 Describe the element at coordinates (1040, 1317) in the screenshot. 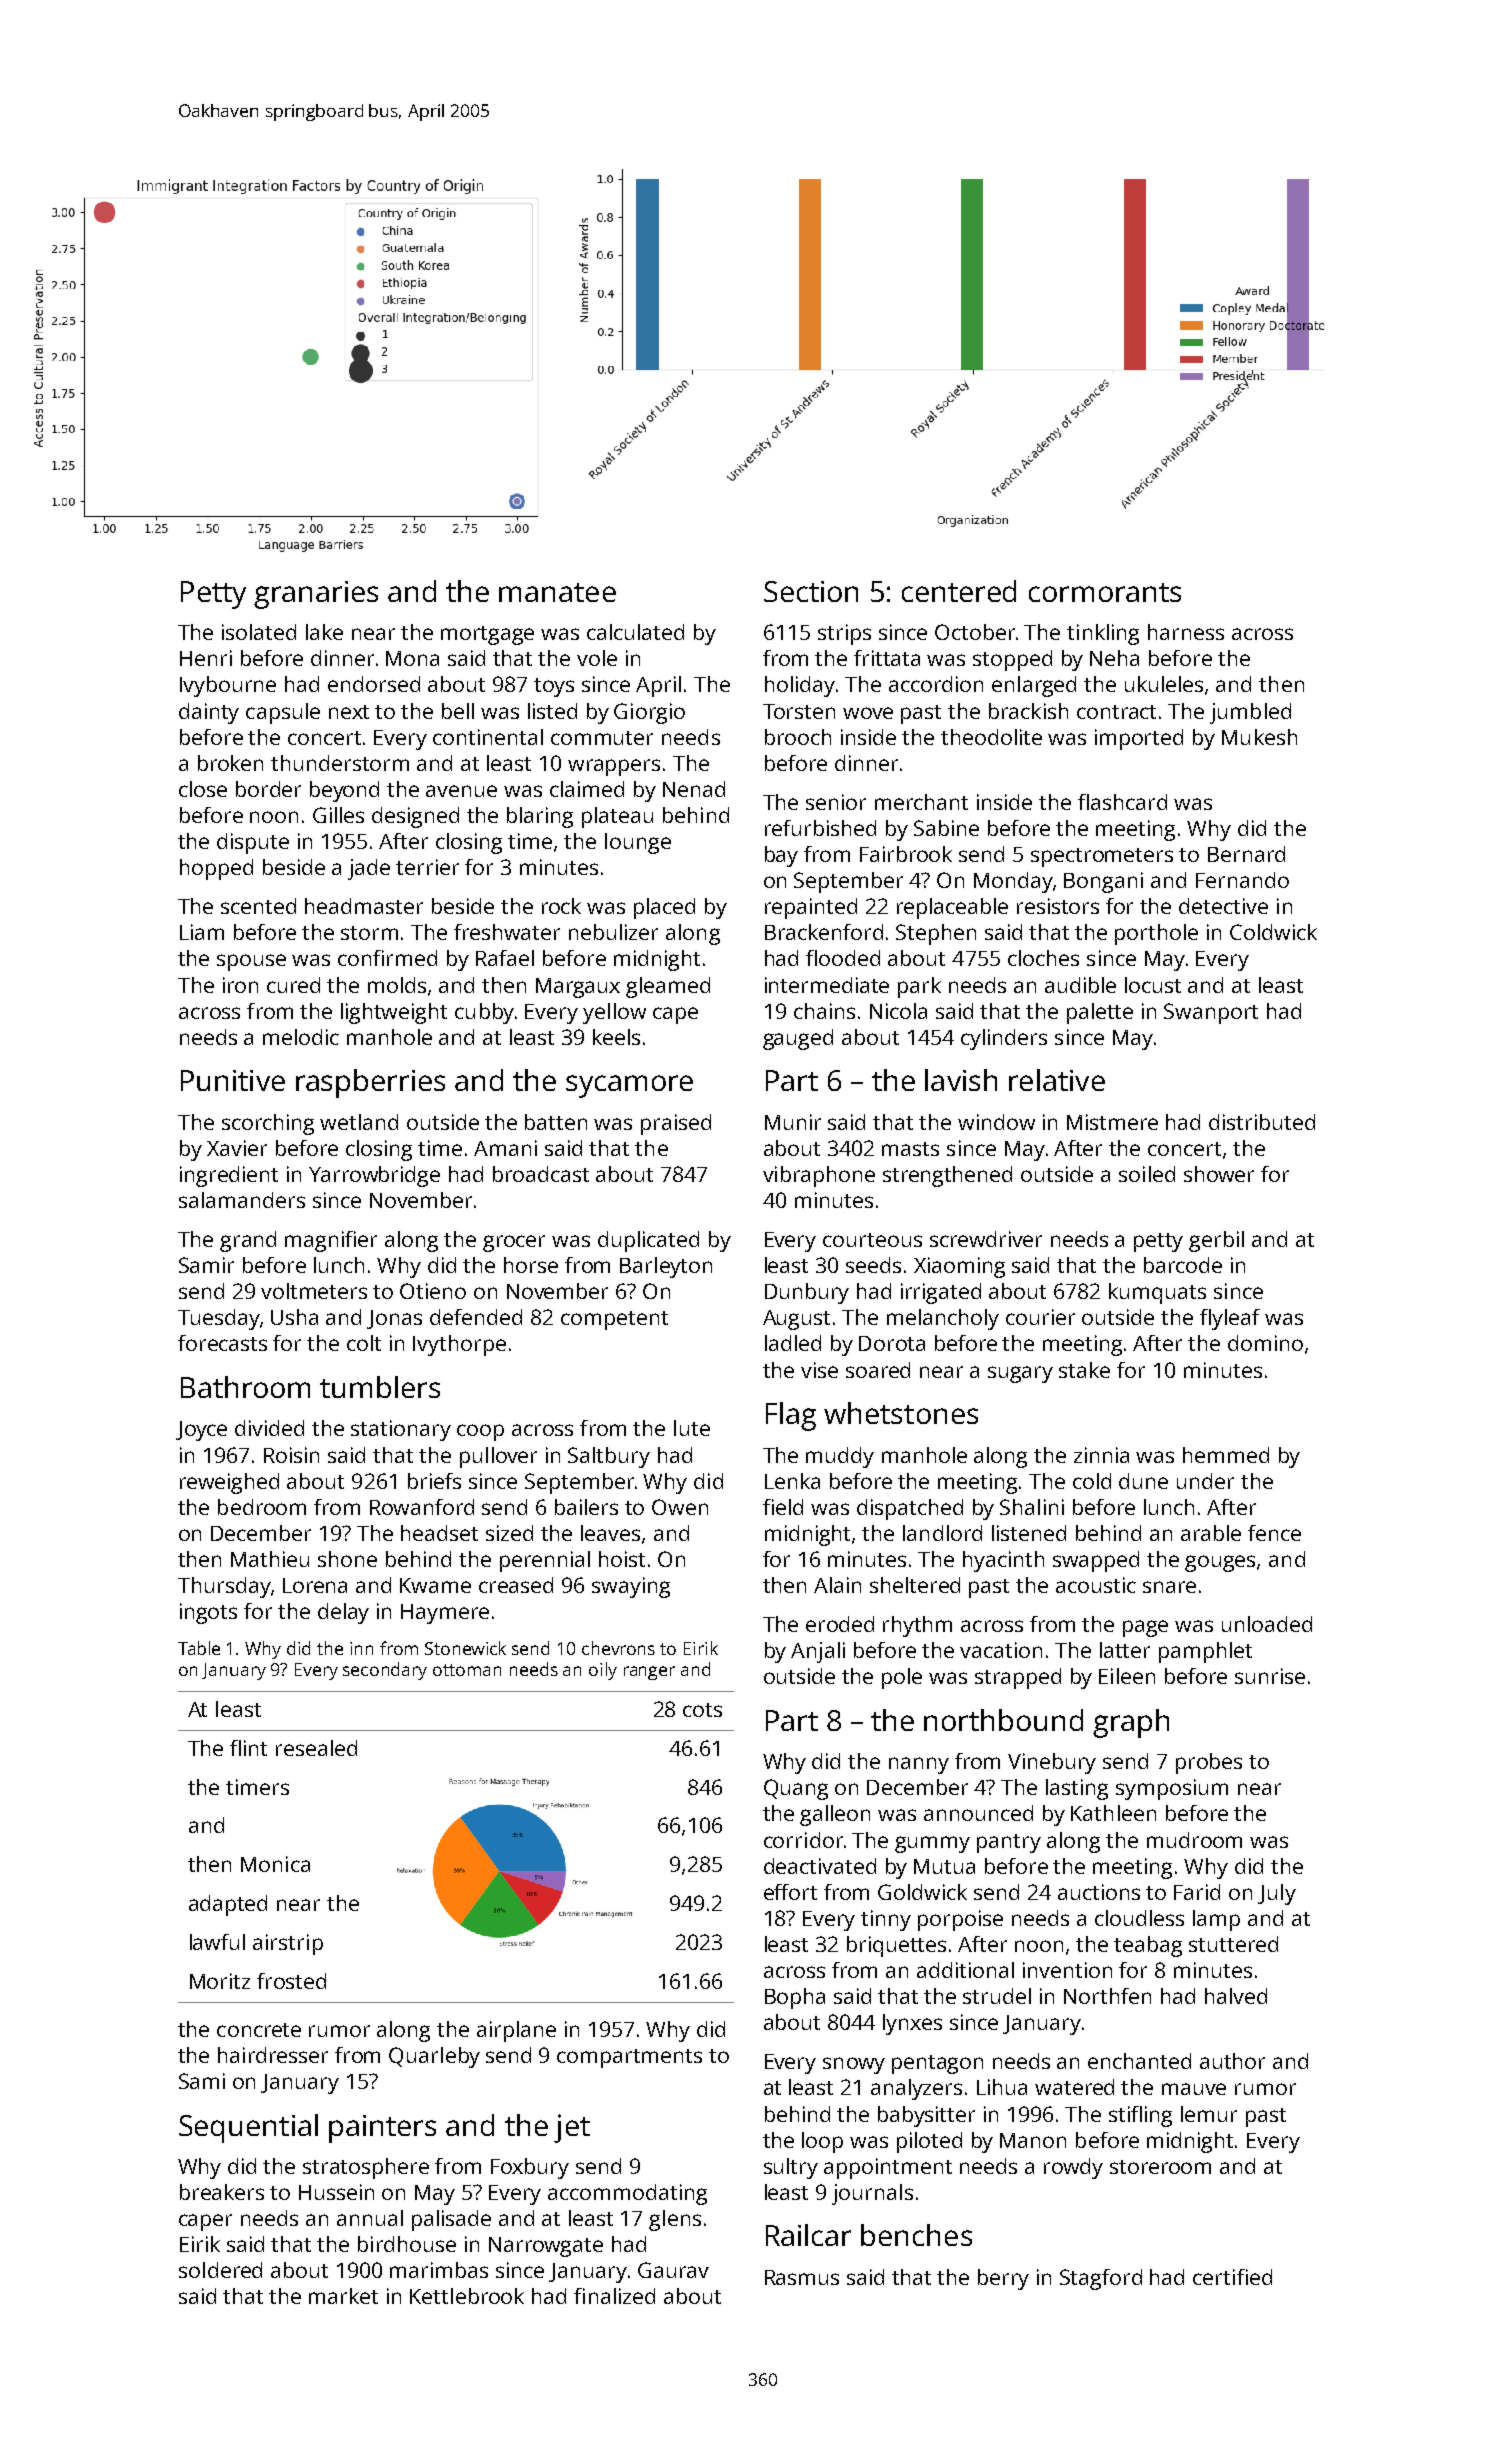

I see `courier` at that location.
